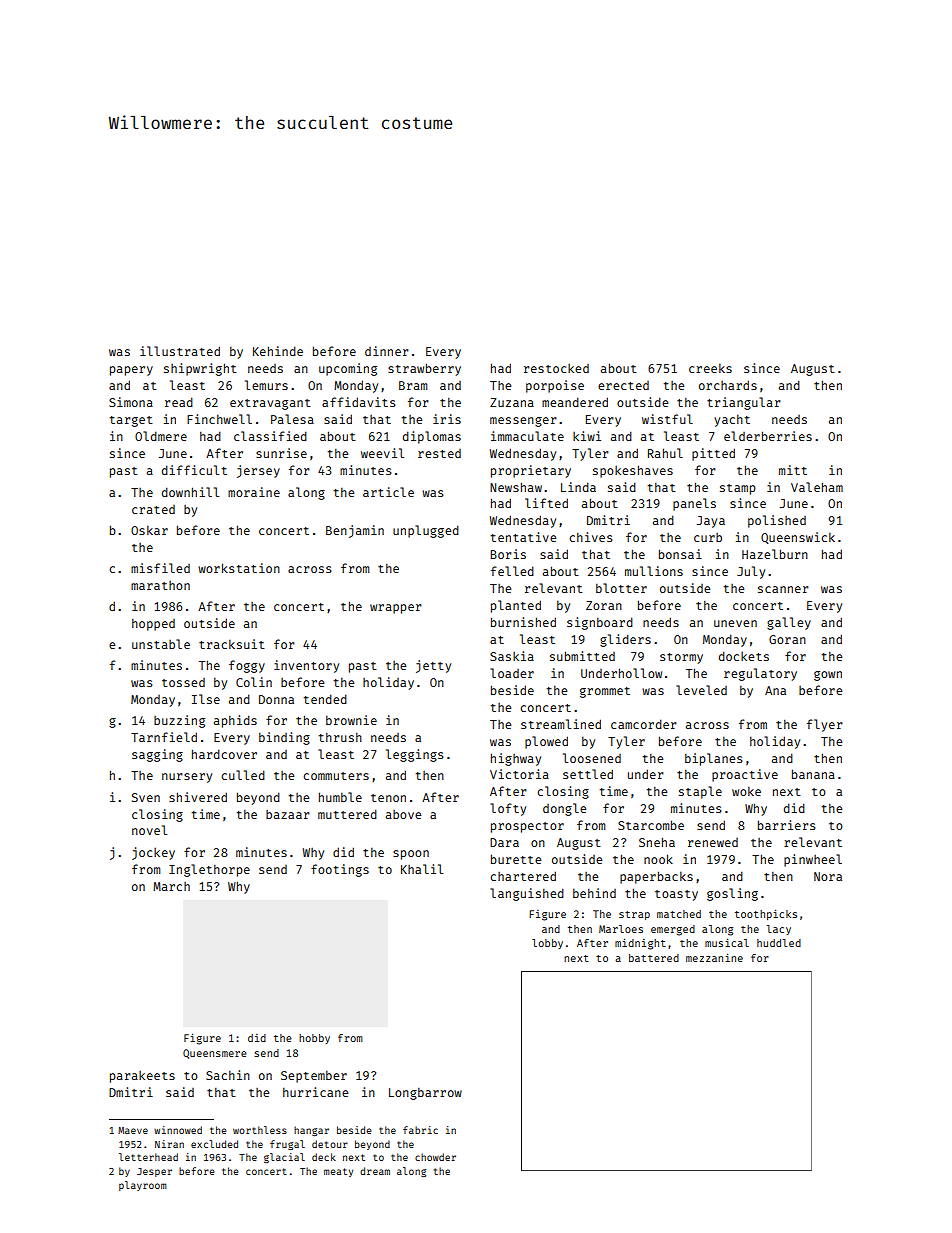 This screenshot has width=952, height=1233. I want to click on tossed, so click(183, 682).
